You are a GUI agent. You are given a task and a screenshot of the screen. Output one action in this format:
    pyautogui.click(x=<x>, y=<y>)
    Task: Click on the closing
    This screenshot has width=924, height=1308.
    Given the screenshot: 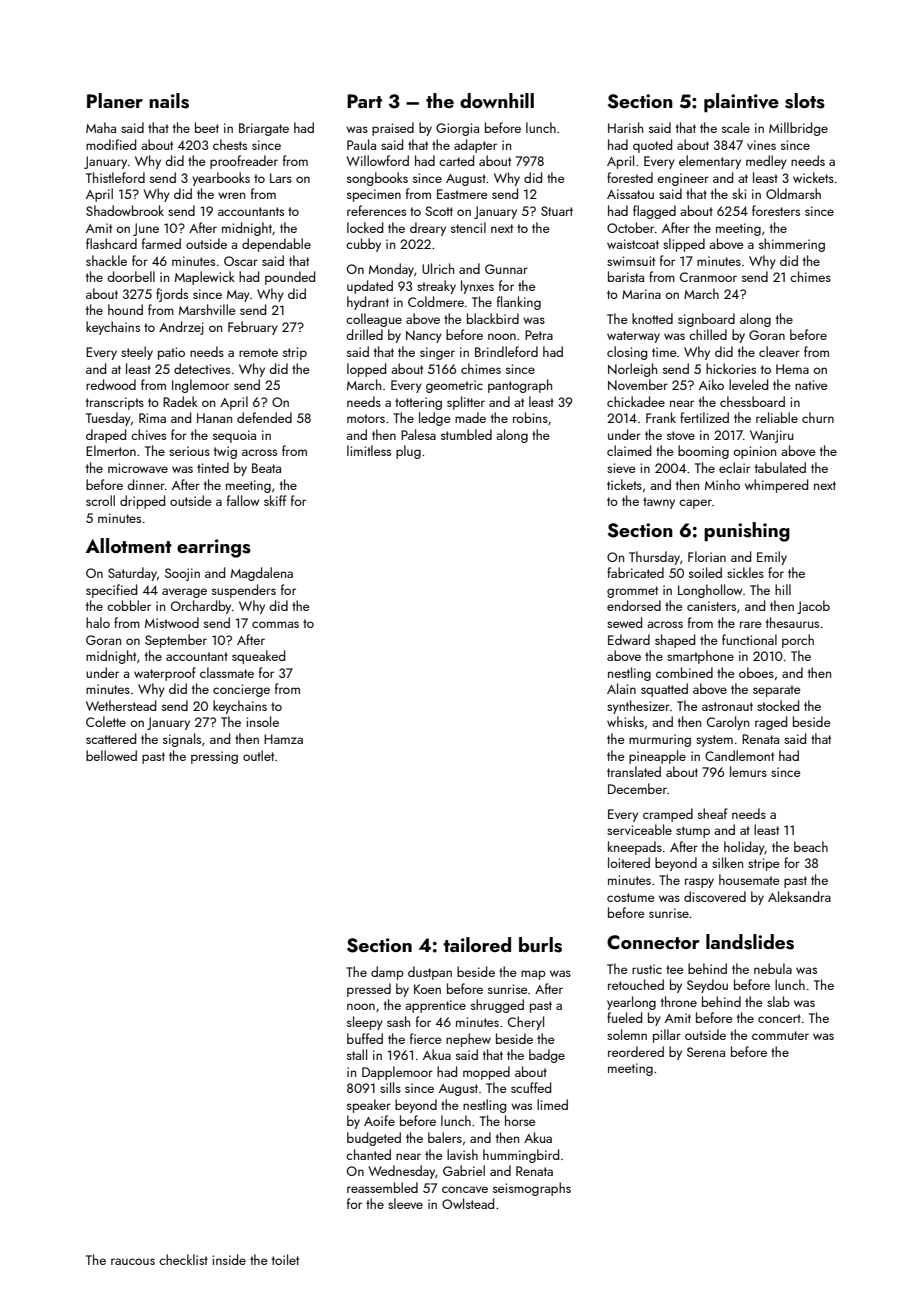 What is the action you would take?
    pyautogui.click(x=627, y=353)
